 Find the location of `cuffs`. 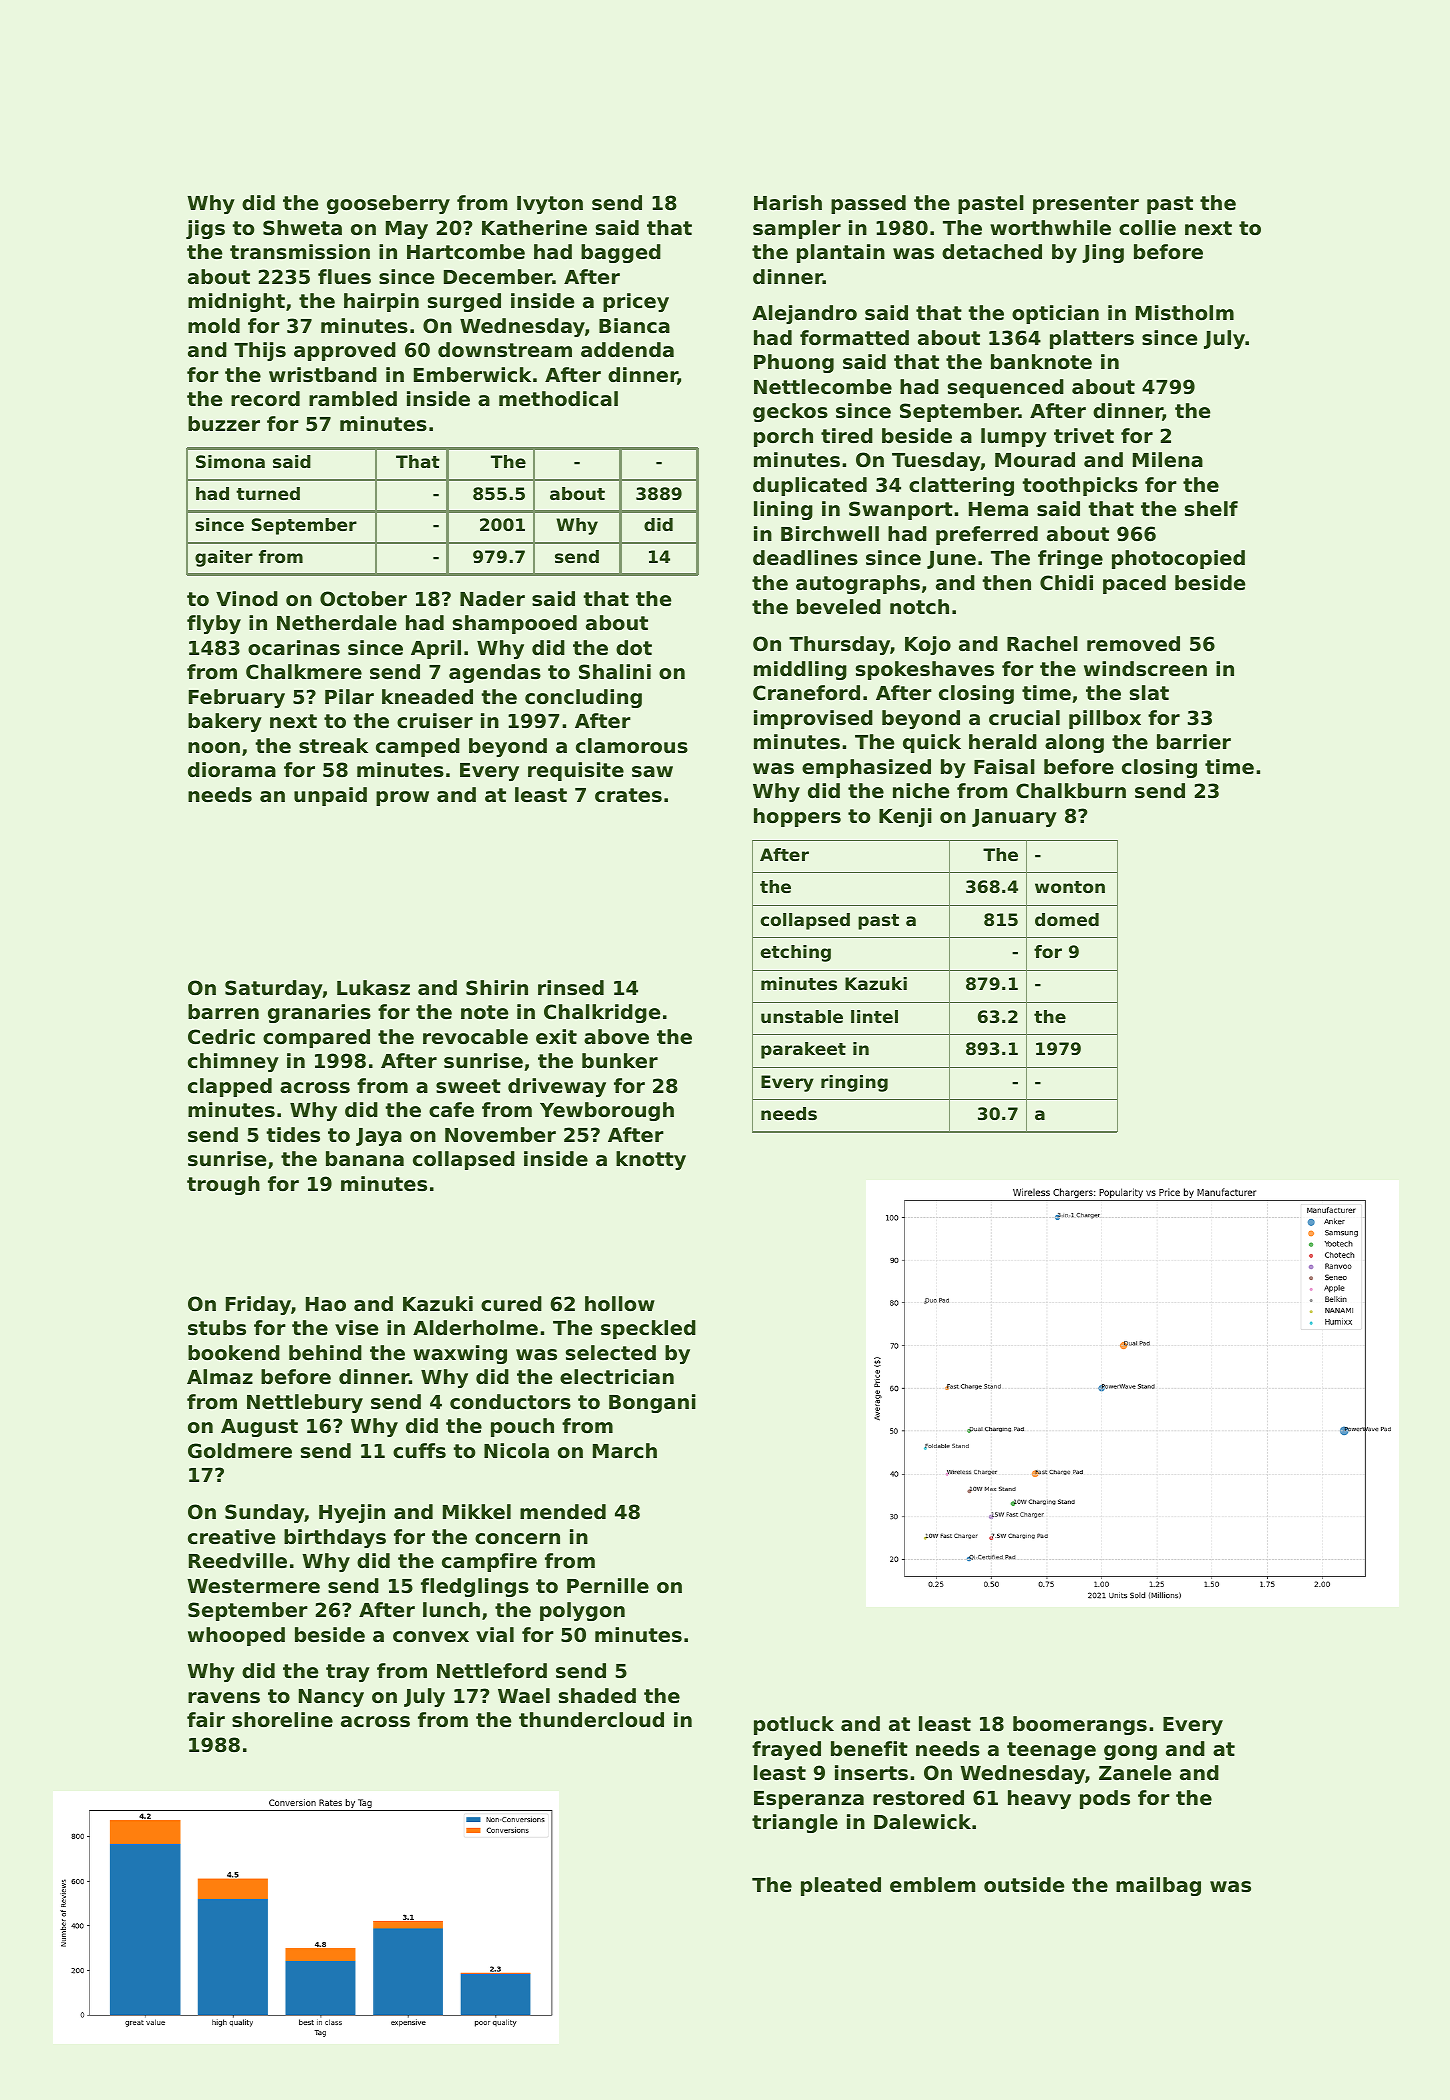

cuffs is located at coordinates (419, 1451).
